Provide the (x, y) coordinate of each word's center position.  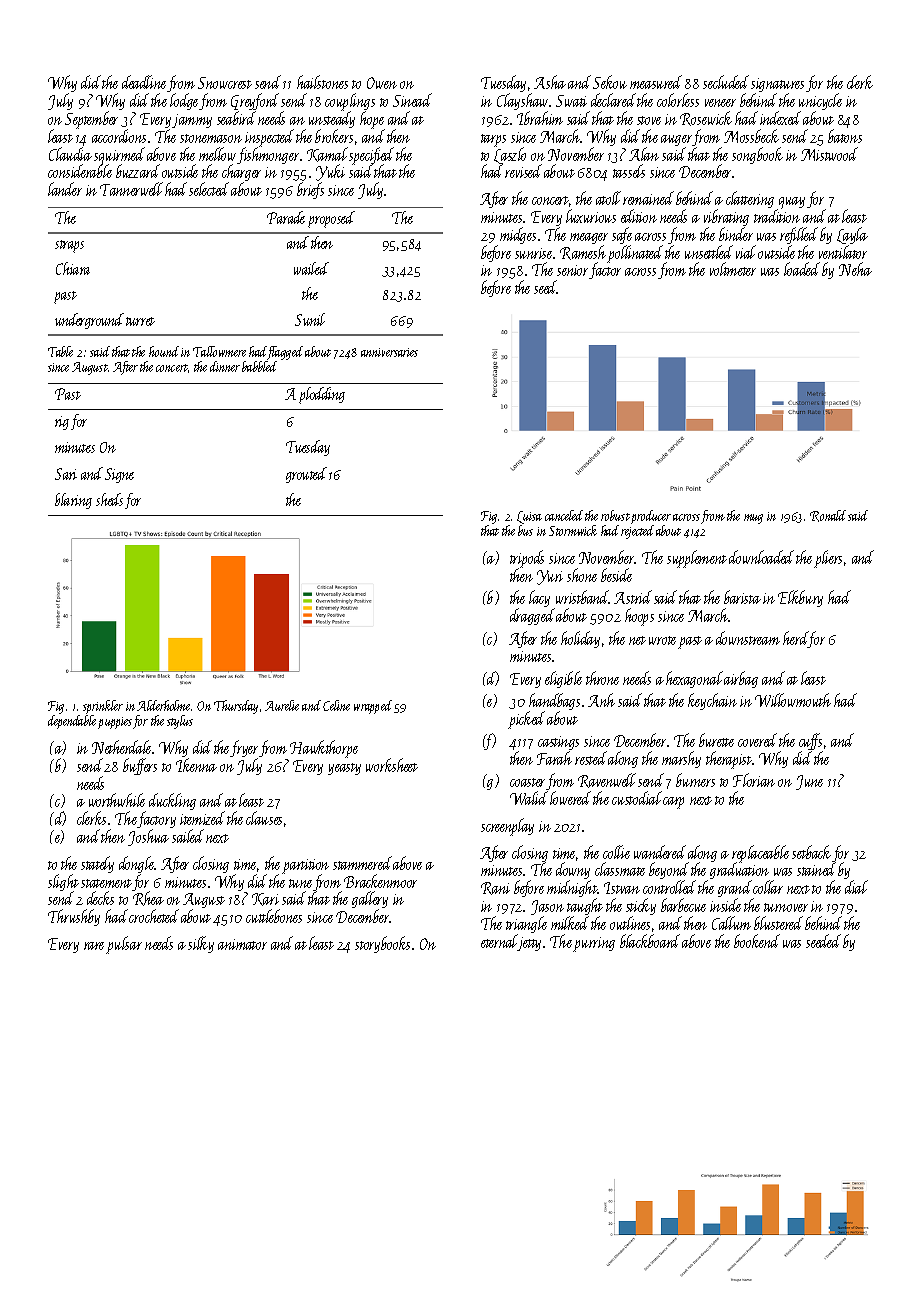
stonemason (211, 138)
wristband (582, 597)
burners (695, 780)
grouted (306, 475)
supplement (697, 559)
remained (648, 198)
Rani (495, 888)
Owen (382, 83)
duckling (172, 801)
